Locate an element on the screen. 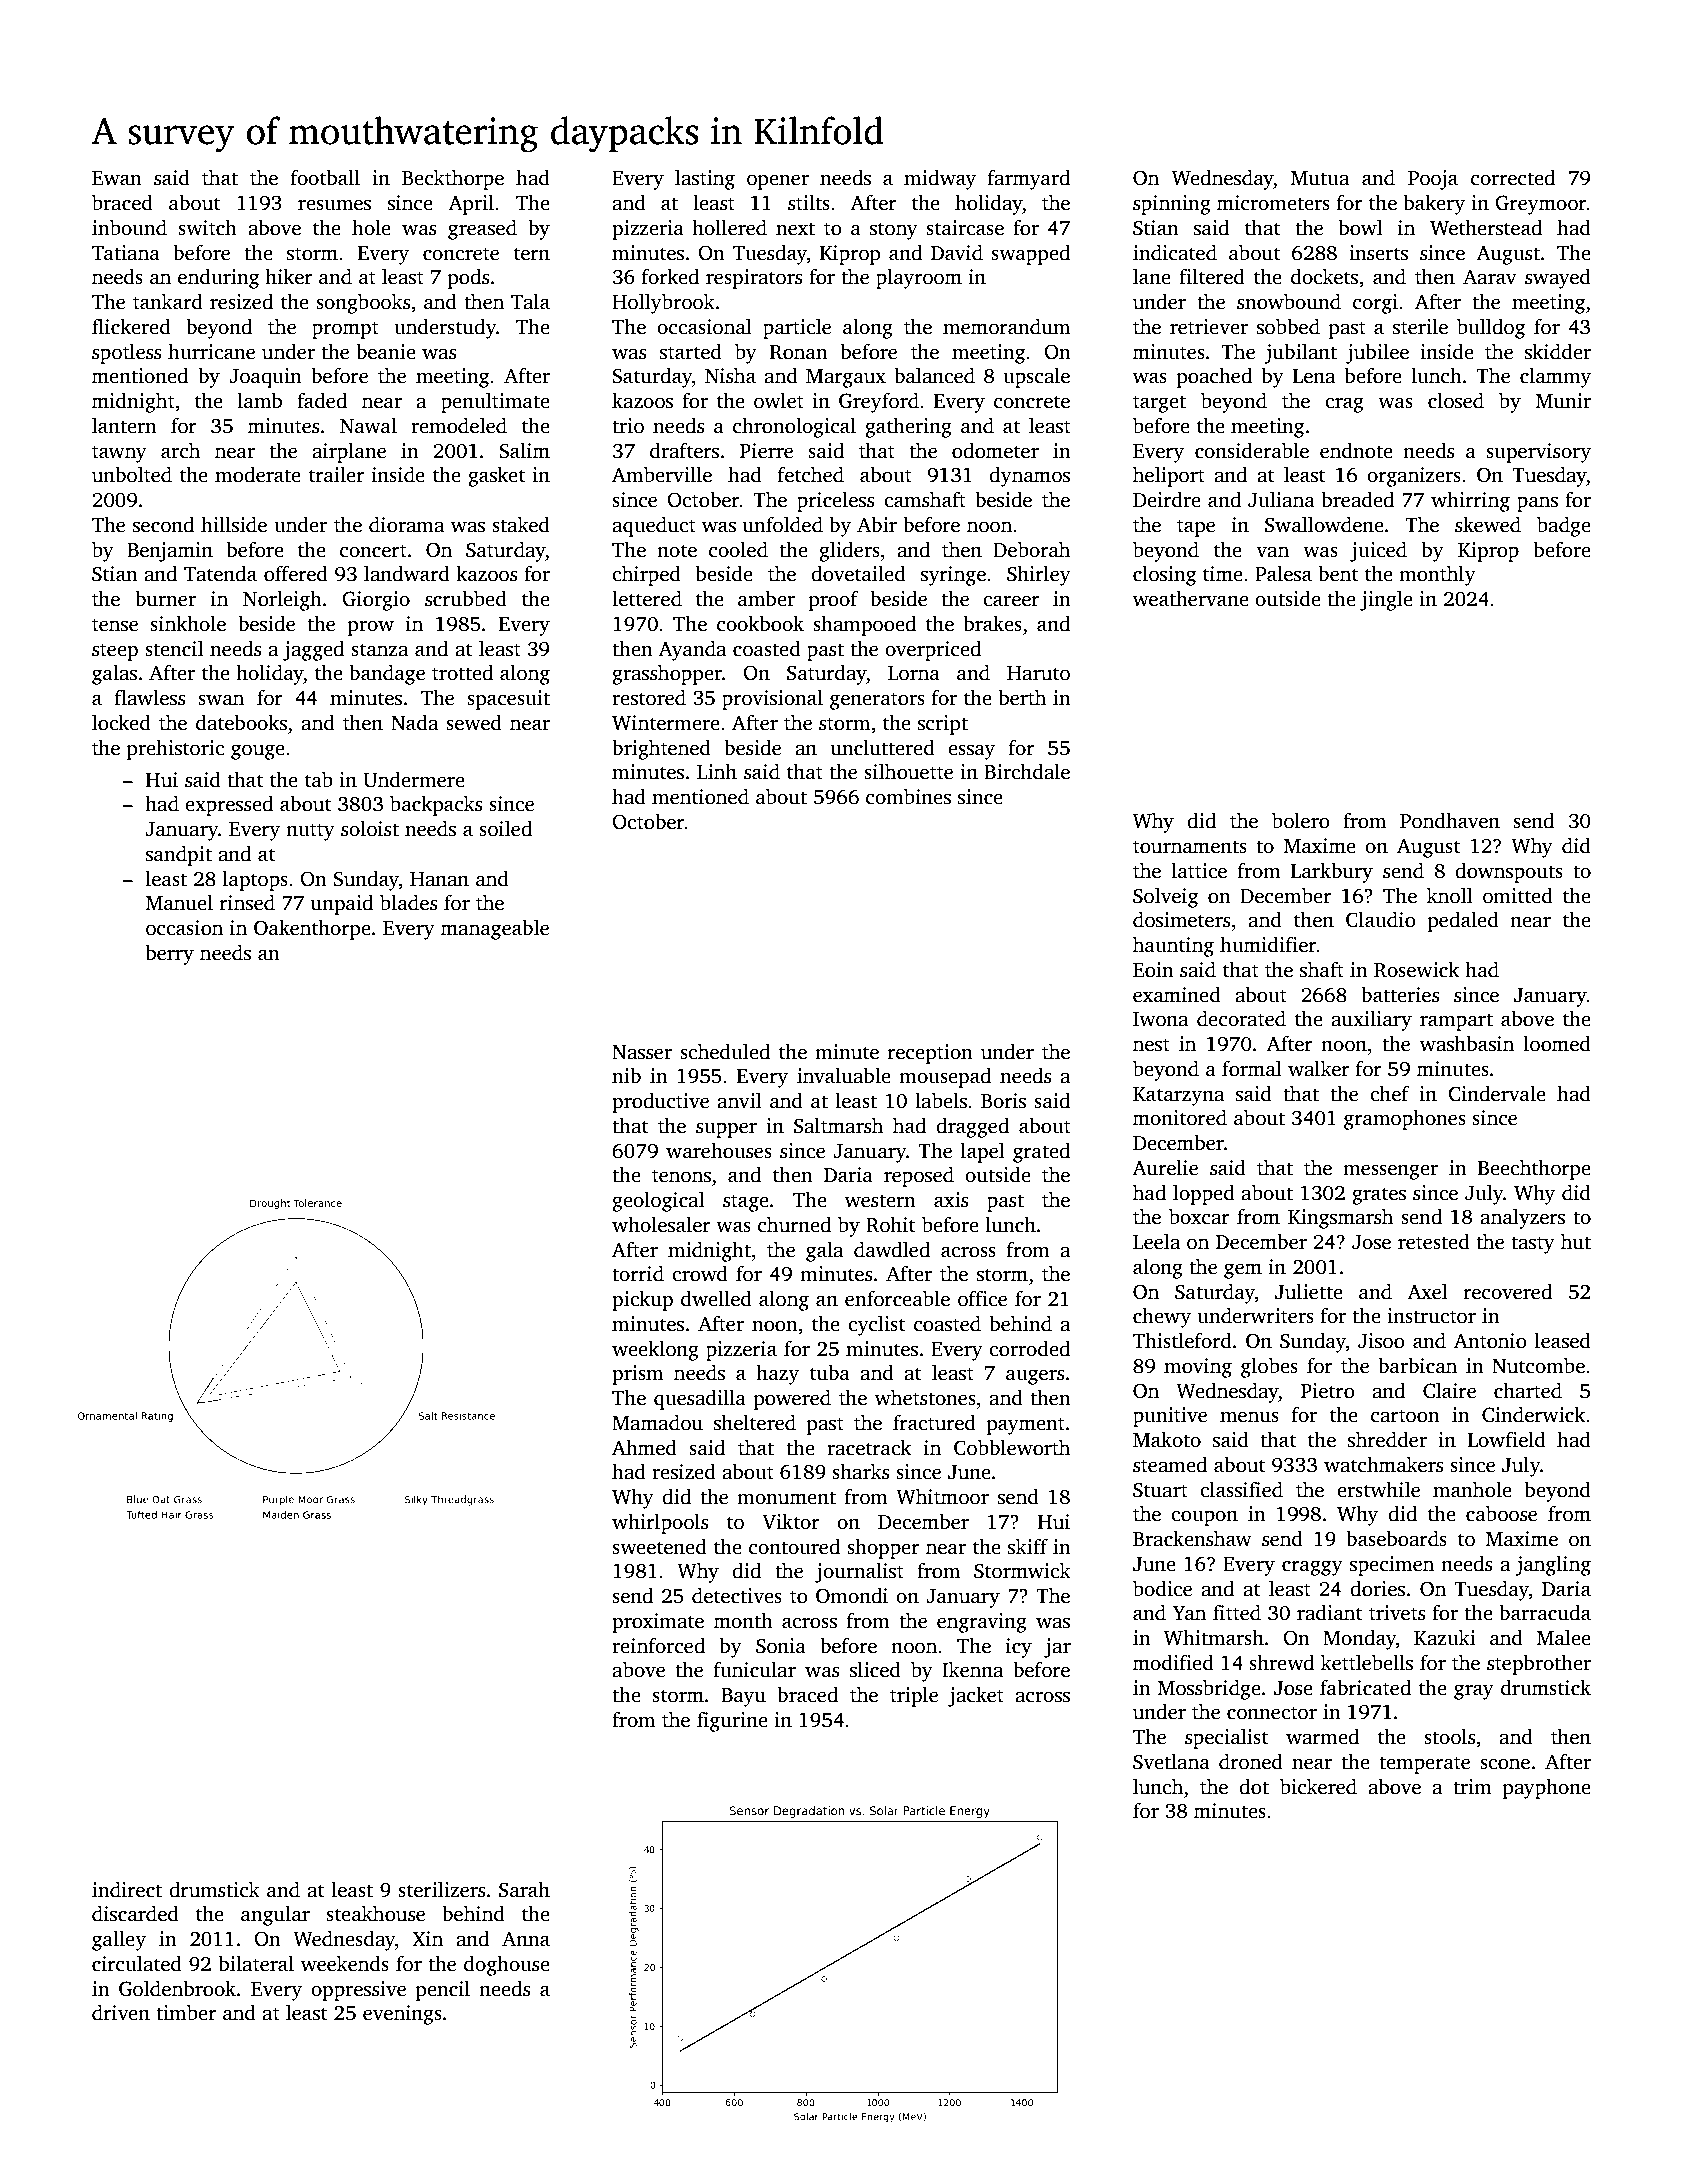 The image size is (1683, 2178). watchmakers is located at coordinates (1383, 1464).
